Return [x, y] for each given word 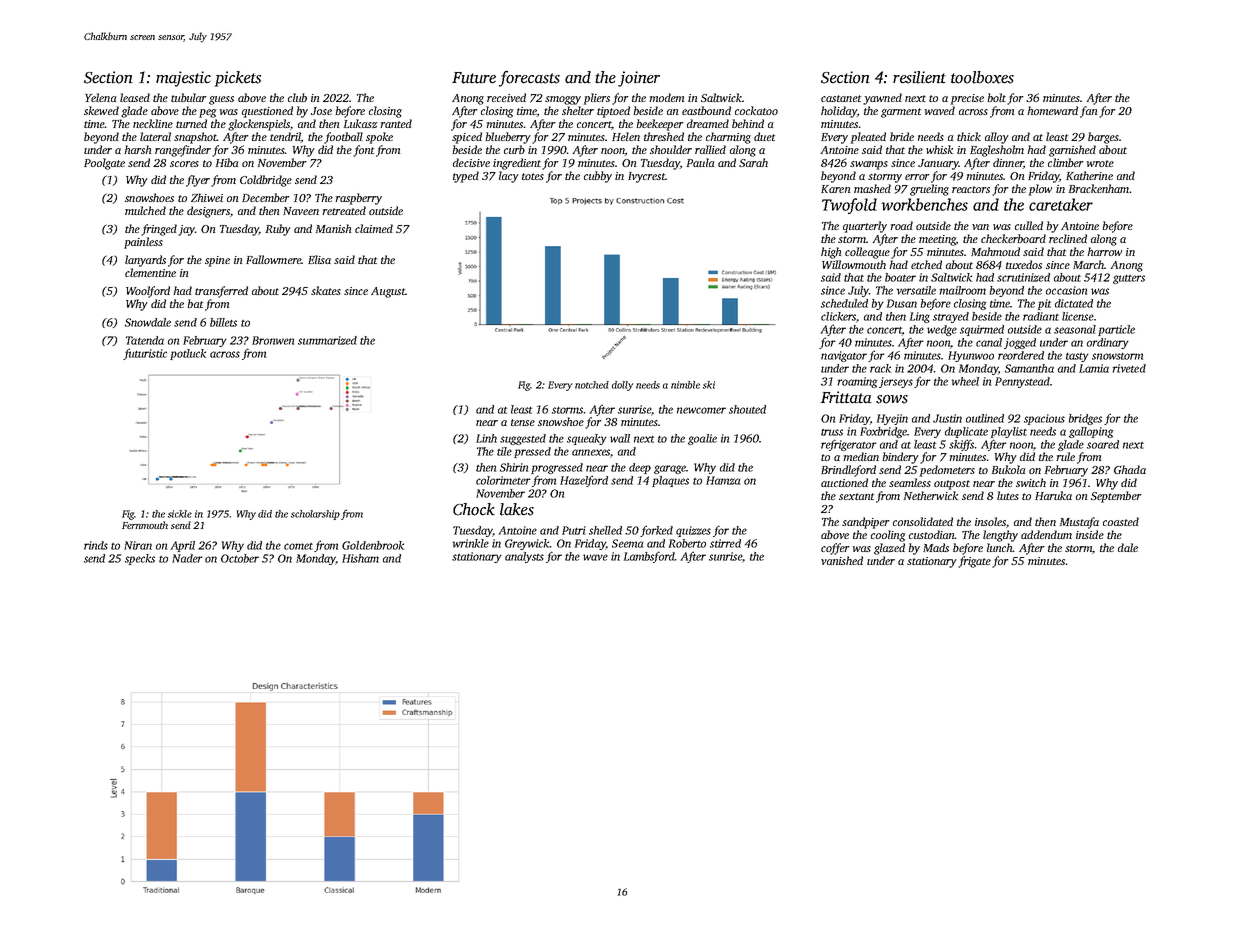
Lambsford [649, 557]
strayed [951, 317]
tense [523, 422]
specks [140, 559]
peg [207, 113]
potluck [188, 354]
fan [1088, 112]
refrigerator [849, 445]
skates [326, 290]
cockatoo [756, 110]
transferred [221, 292]
